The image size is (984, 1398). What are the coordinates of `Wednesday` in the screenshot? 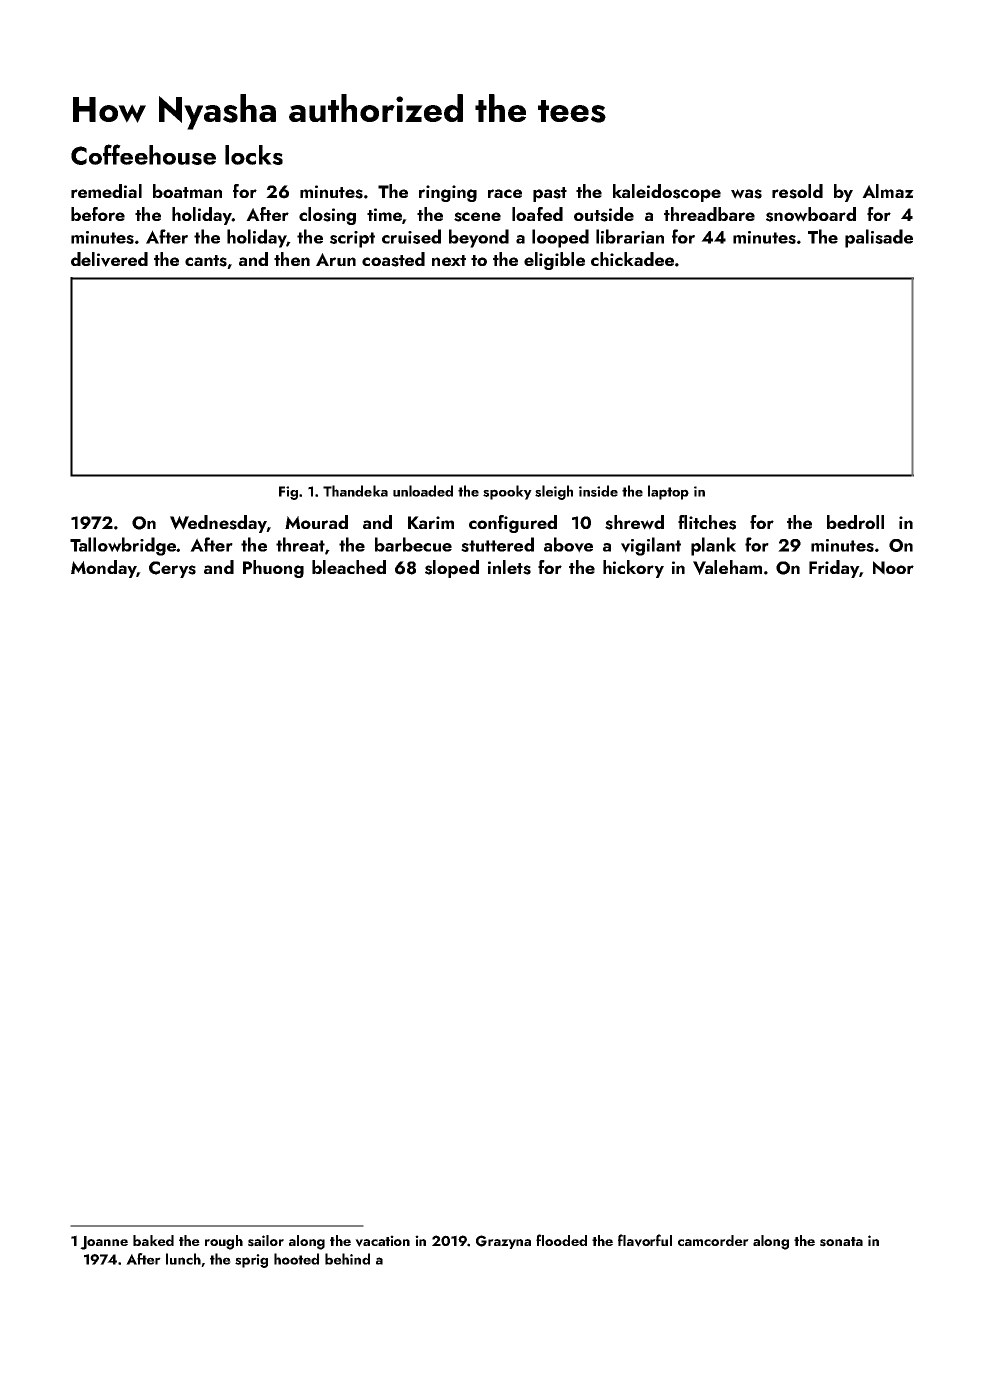 It's located at (218, 524).
